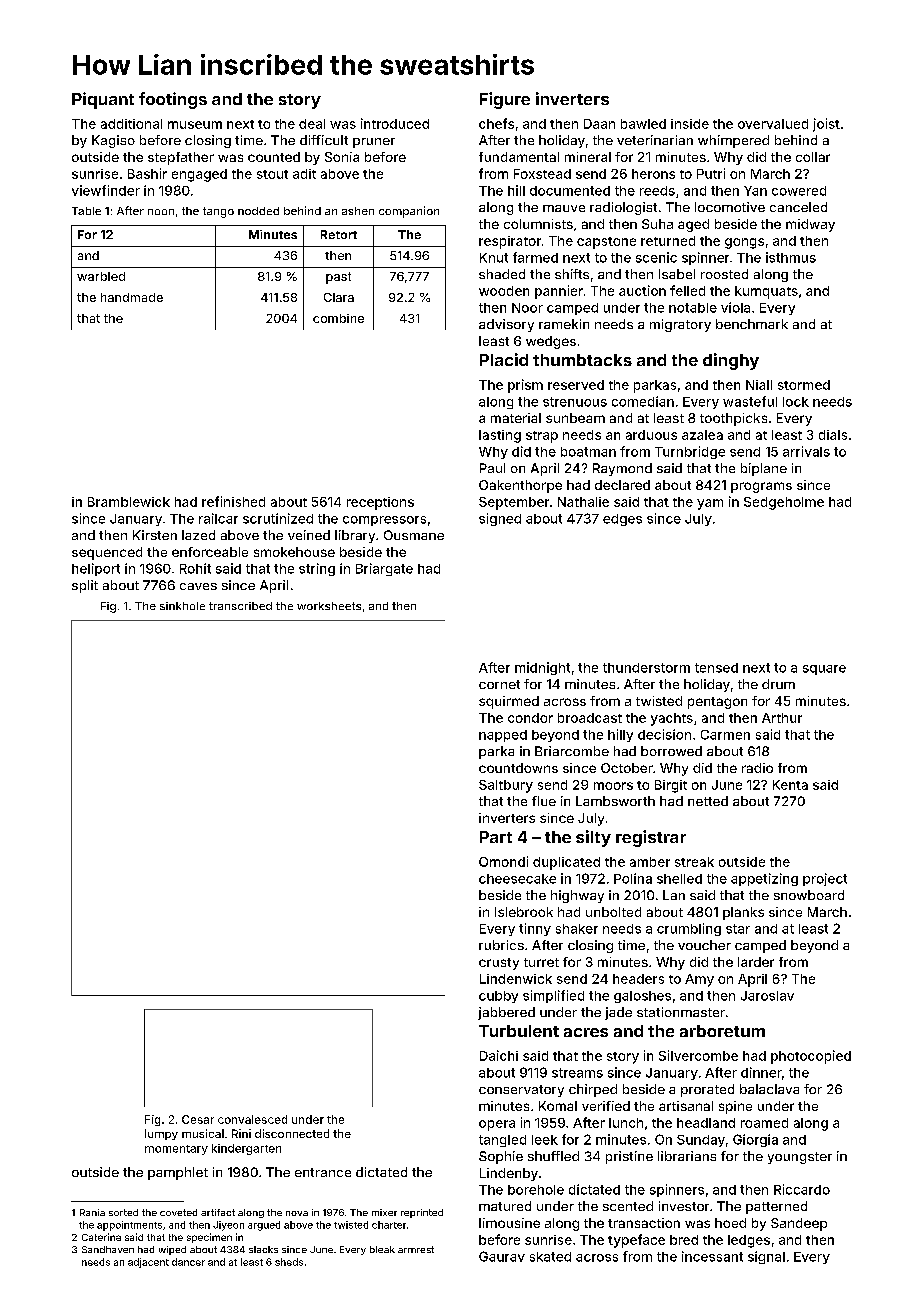 The image size is (924, 1308). I want to click on combine, so click(338, 318).
